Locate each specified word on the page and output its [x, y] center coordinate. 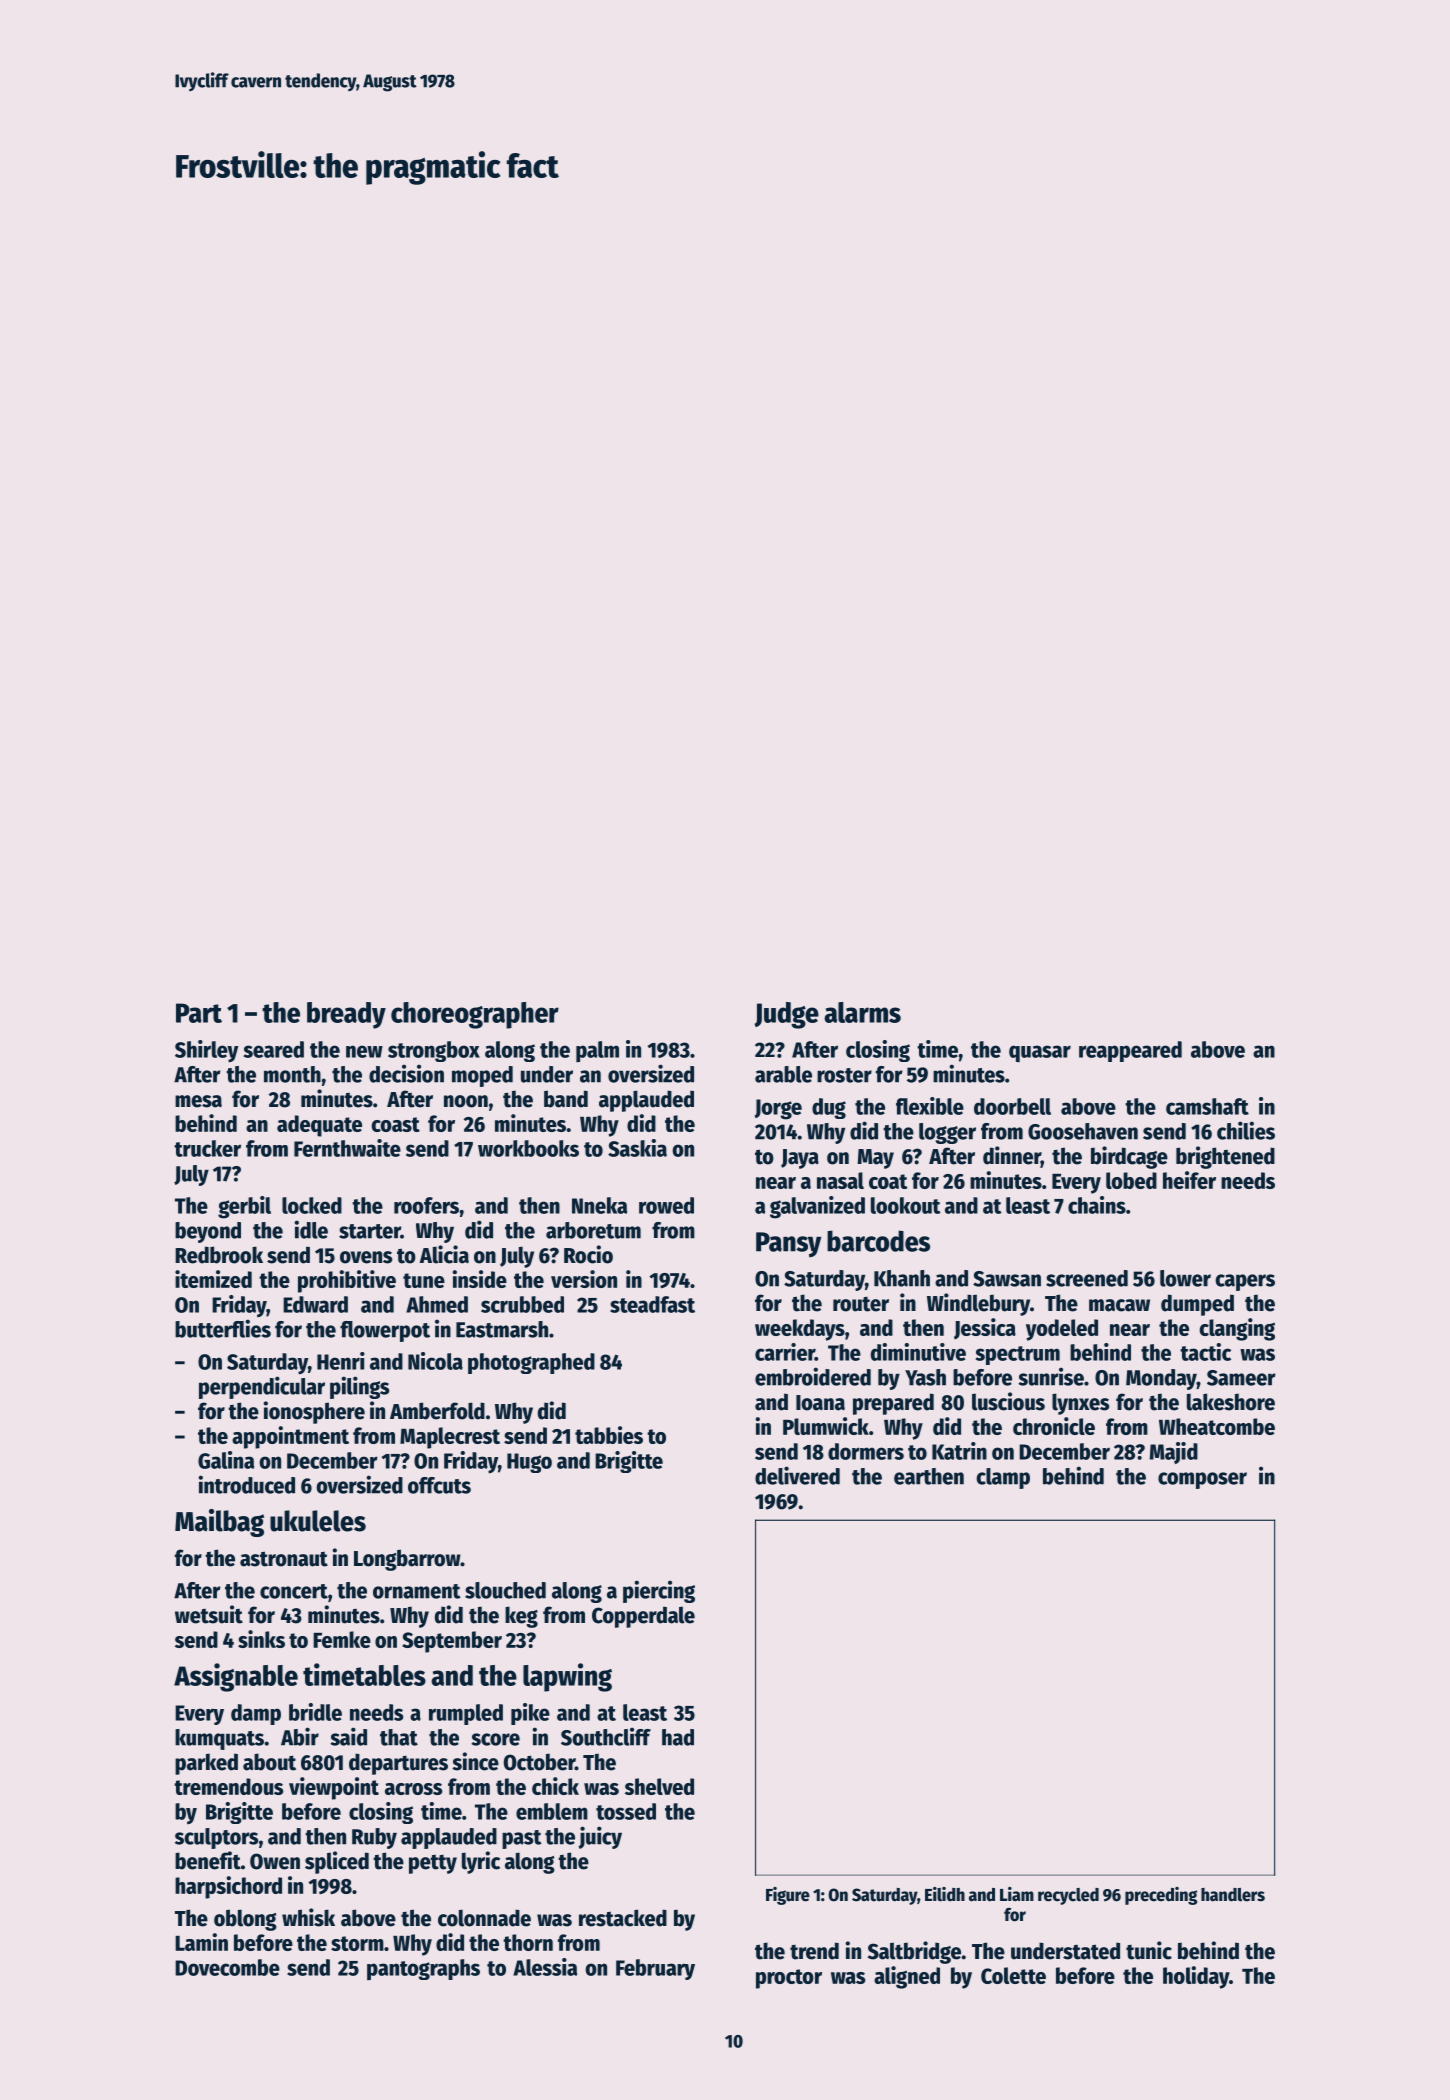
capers [1245, 1282]
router [861, 1304]
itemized [213, 1279]
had [678, 1737]
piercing [659, 1591]
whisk [308, 1917]
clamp [1003, 1478]
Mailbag [219, 1523]
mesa [198, 1101]
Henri [341, 1361]
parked [206, 1764]
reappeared [1130, 1051]
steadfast [652, 1304]
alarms [862, 1012]
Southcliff [606, 1736]
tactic [1205, 1352]
